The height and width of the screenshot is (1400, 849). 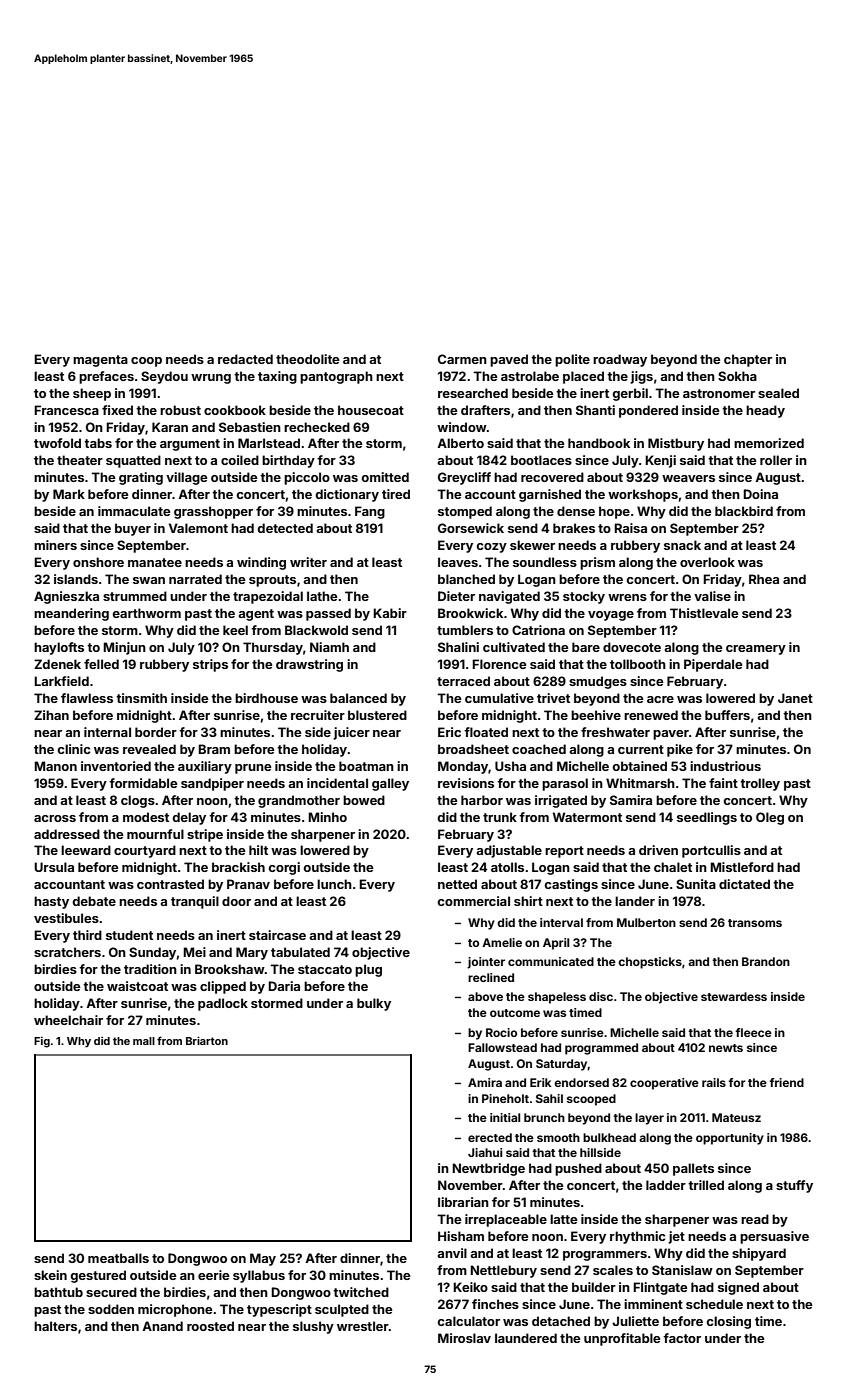 I want to click on gestured, so click(x=98, y=1276).
